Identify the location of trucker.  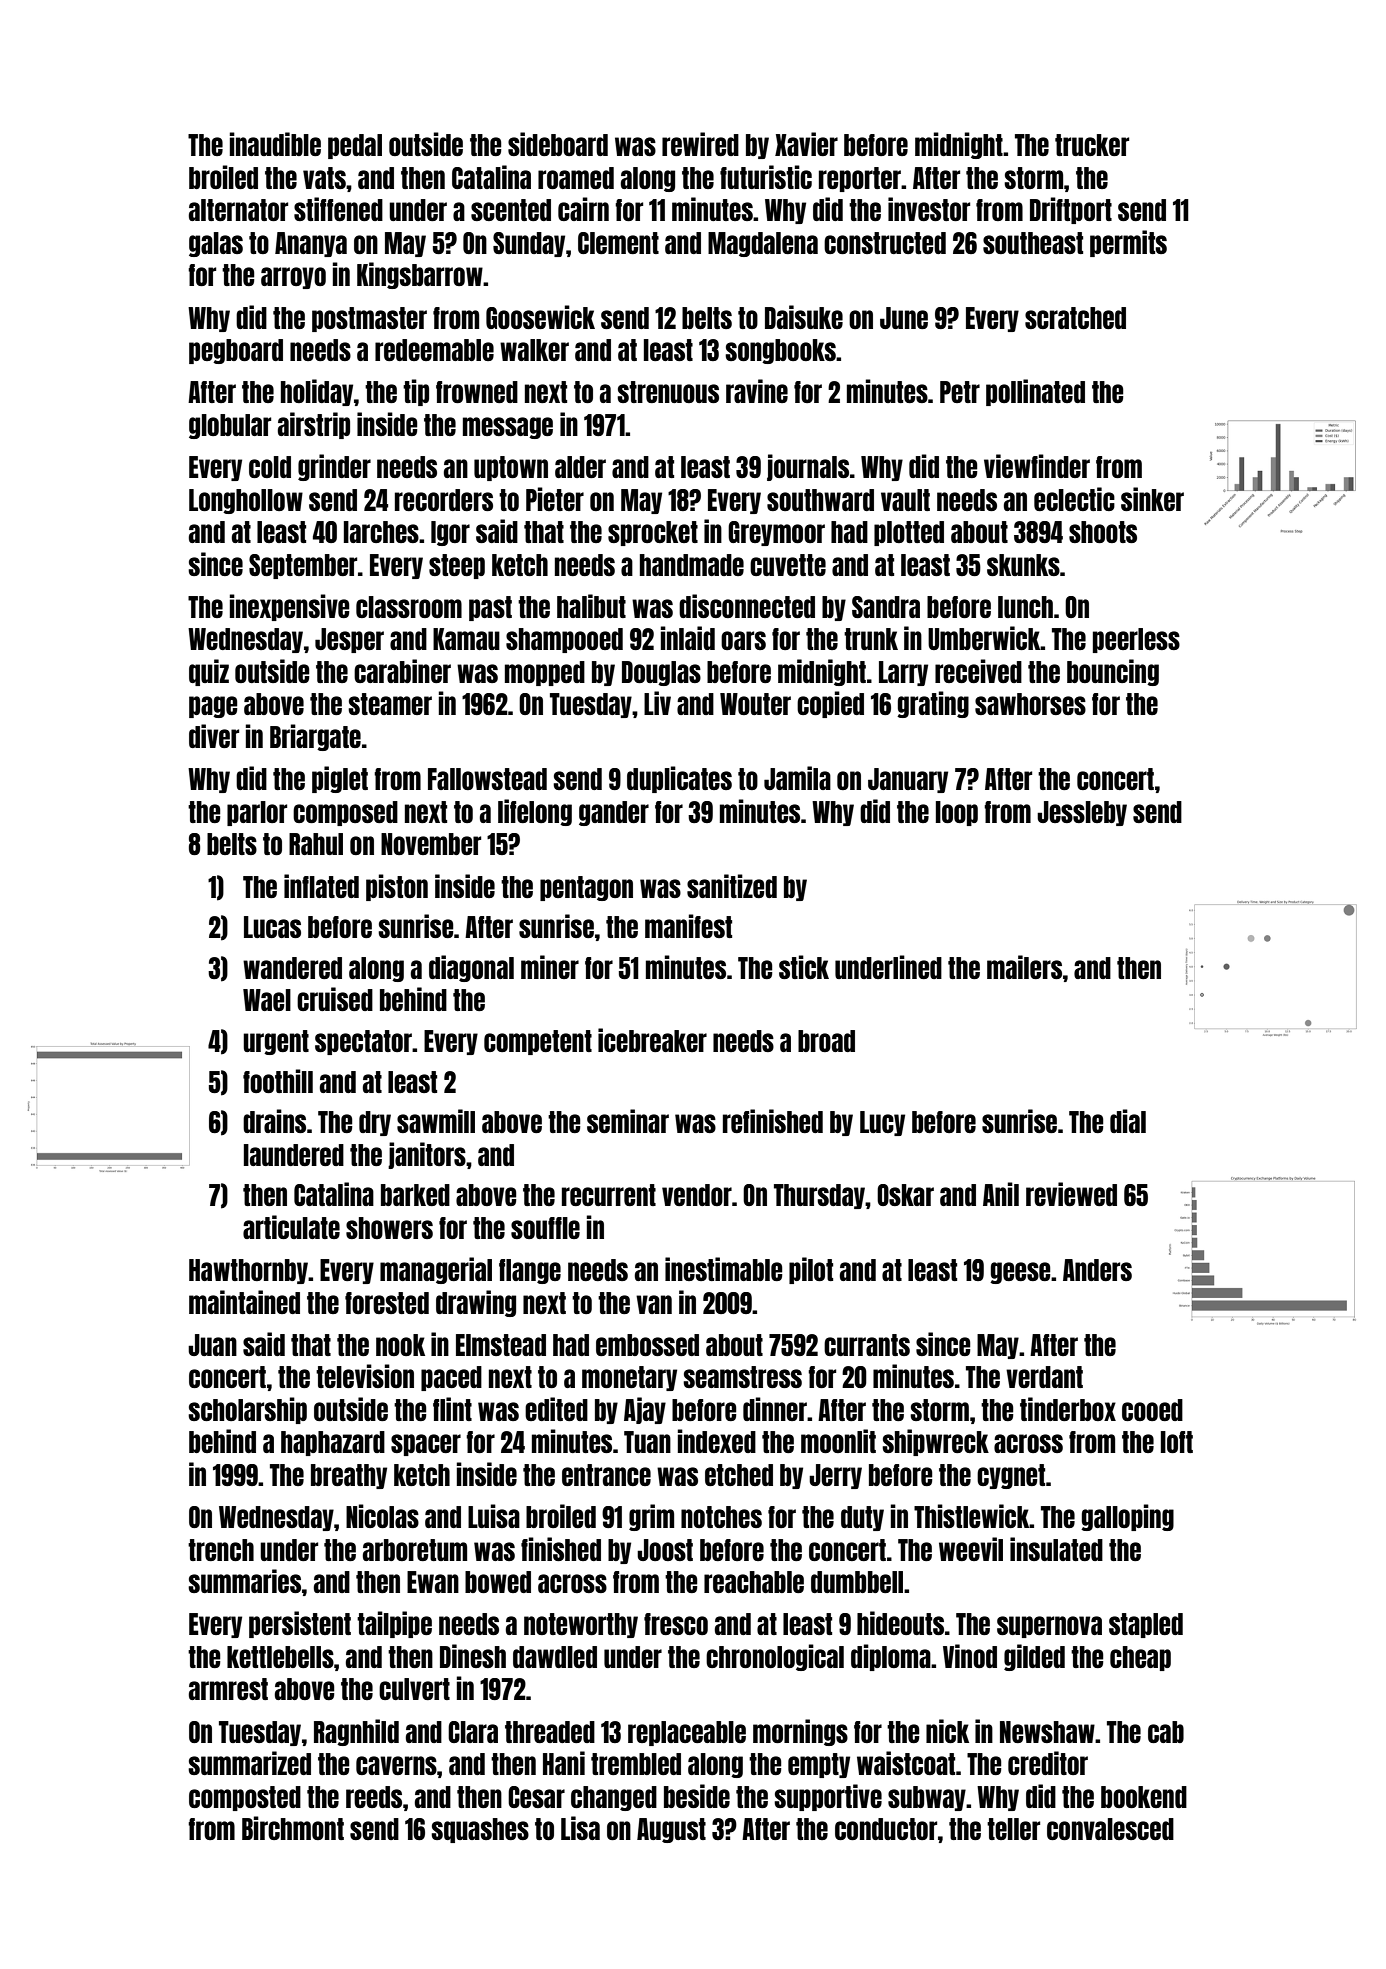
(1092, 145).
